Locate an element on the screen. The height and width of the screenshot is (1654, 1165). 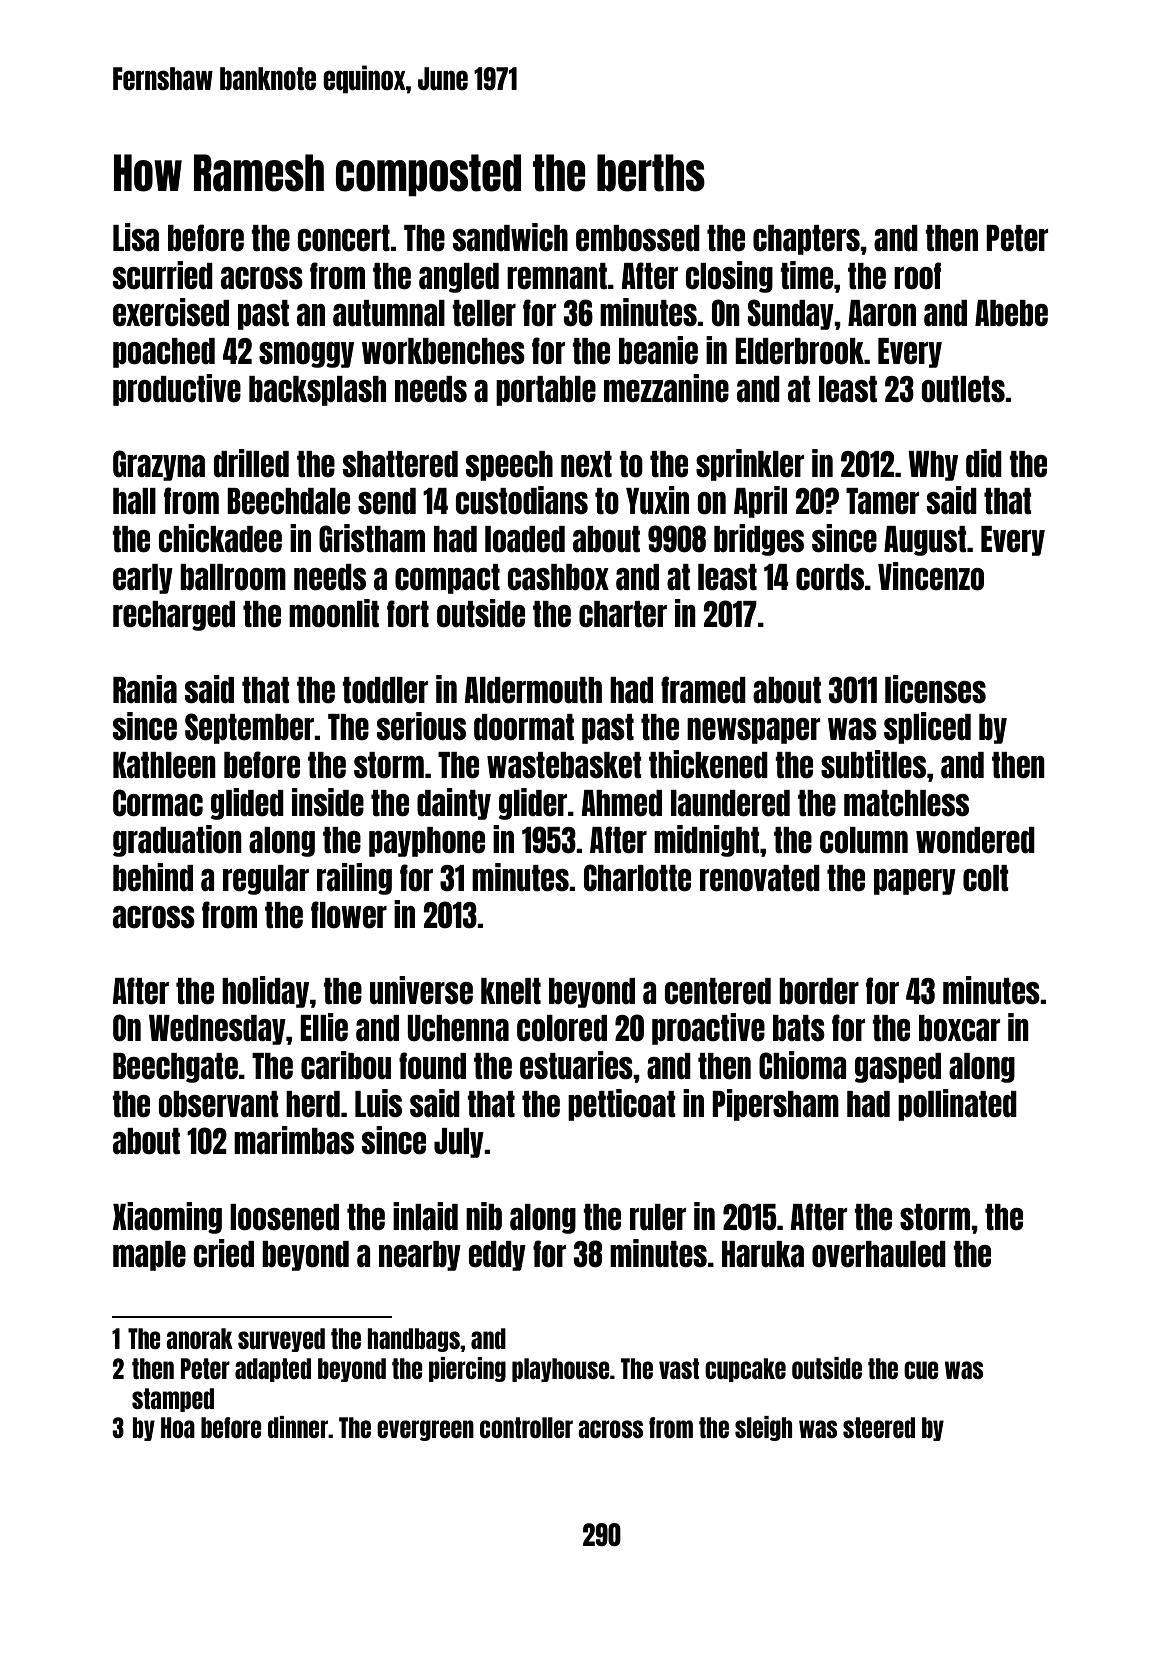
concert is located at coordinates (344, 238).
